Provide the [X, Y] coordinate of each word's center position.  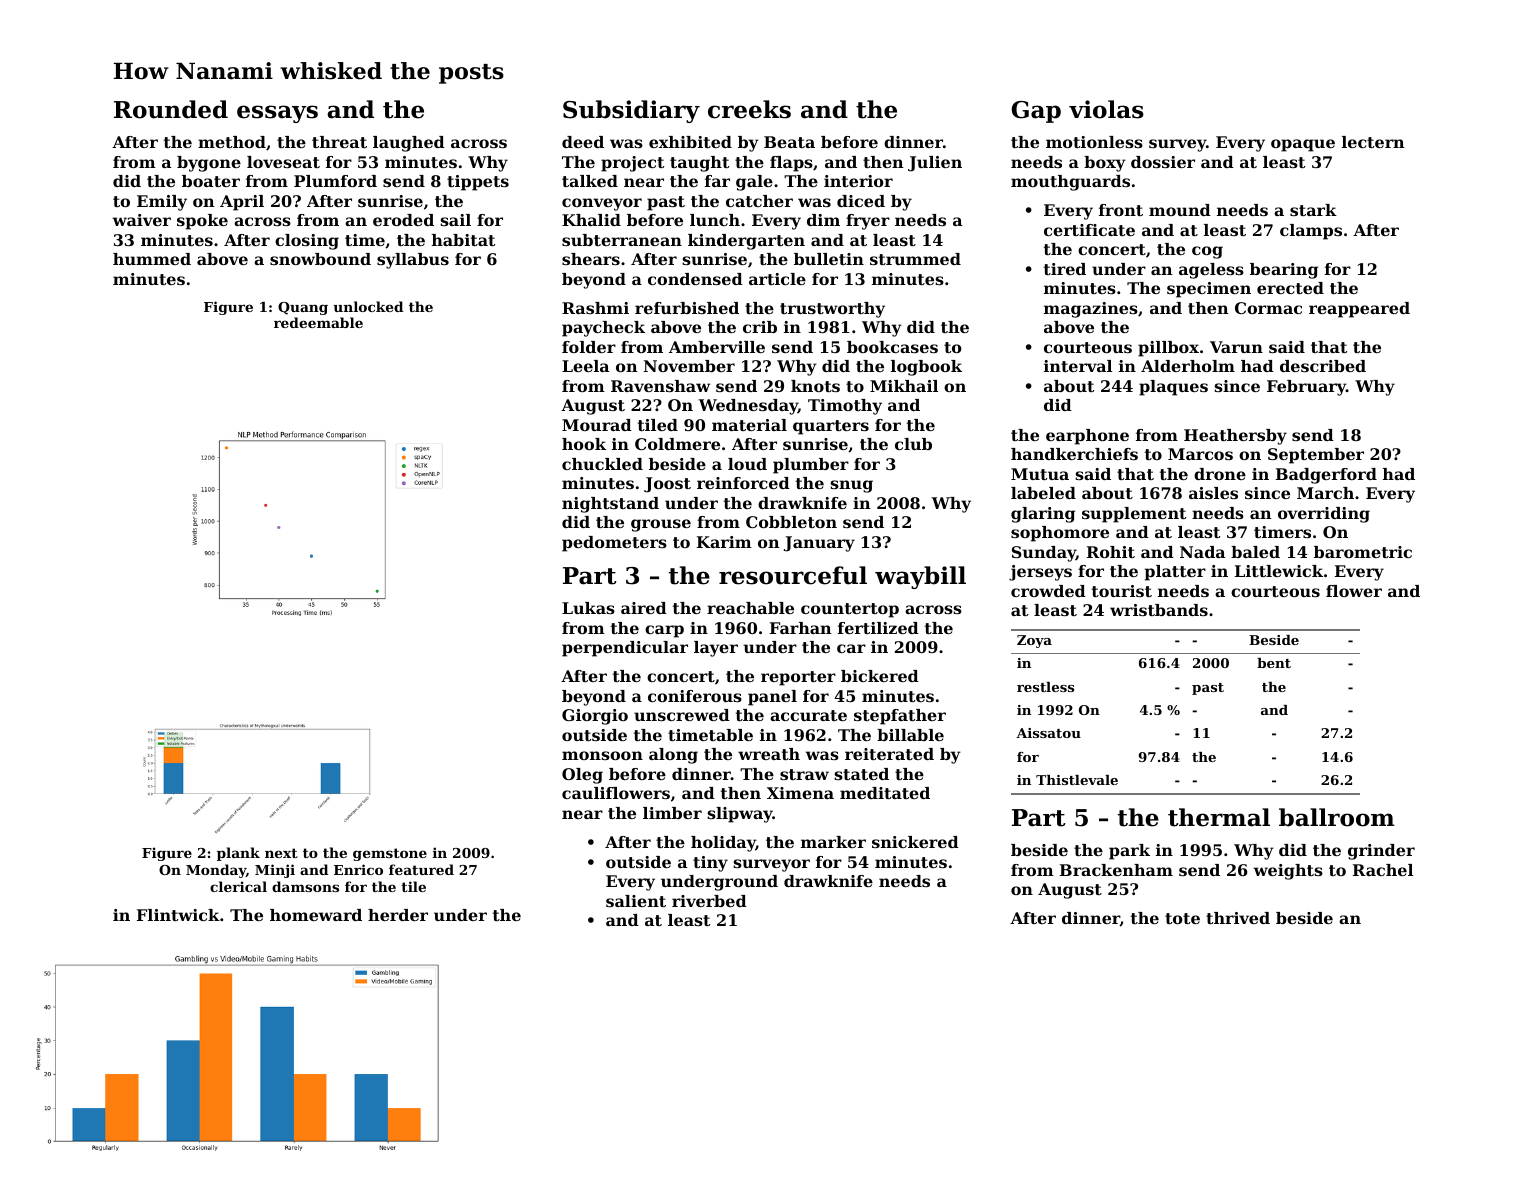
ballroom [1337, 817]
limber [672, 813]
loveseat [283, 162]
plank [238, 854]
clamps [1311, 232]
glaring [1043, 515]
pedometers [614, 544]
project [632, 164]
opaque [1303, 145]
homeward [316, 915]
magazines [1091, 310]
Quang [303, 308]
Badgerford [1326, 476]
